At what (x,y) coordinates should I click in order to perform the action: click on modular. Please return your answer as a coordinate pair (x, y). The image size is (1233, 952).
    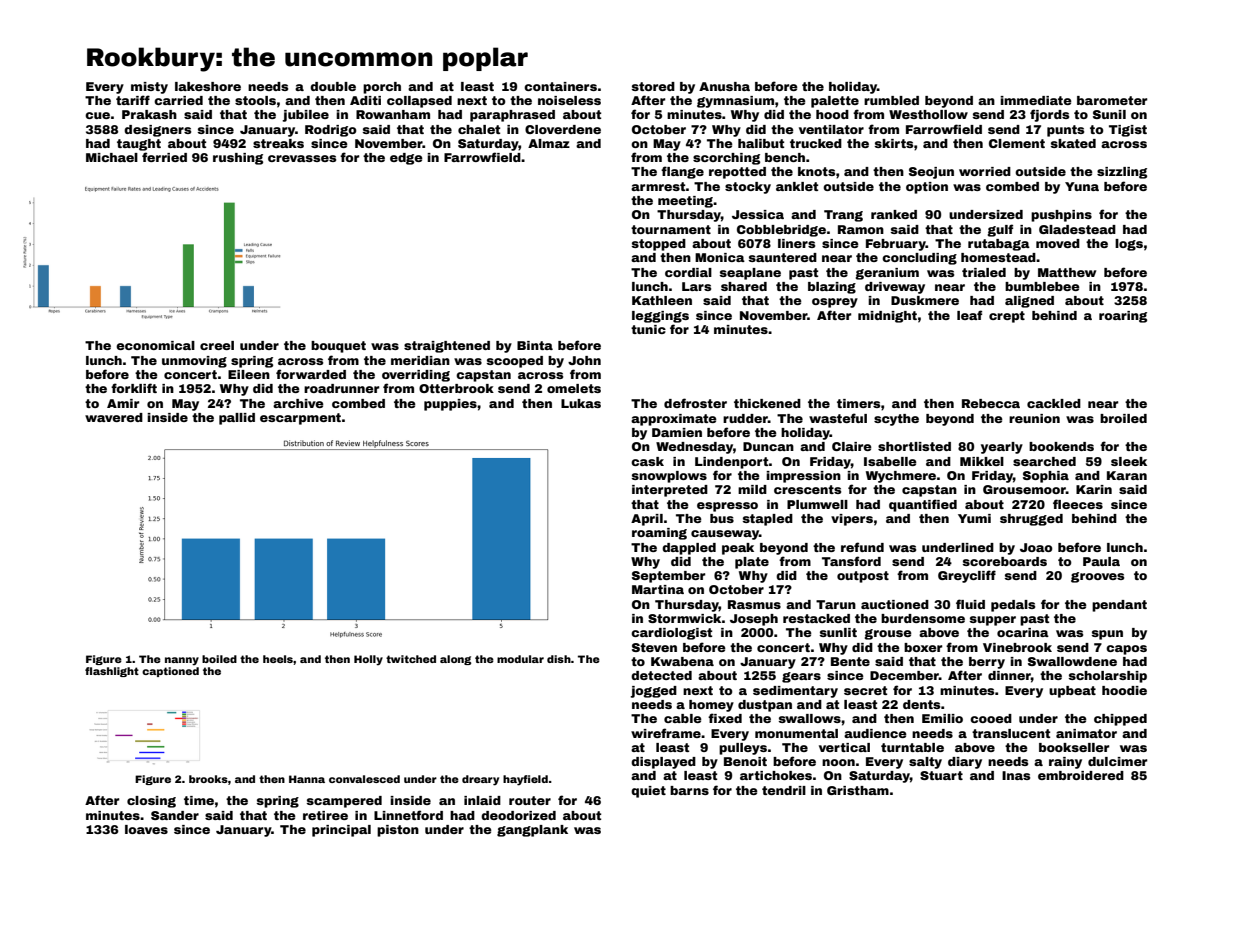
    Looking at the image, I should click on (520, 659).
